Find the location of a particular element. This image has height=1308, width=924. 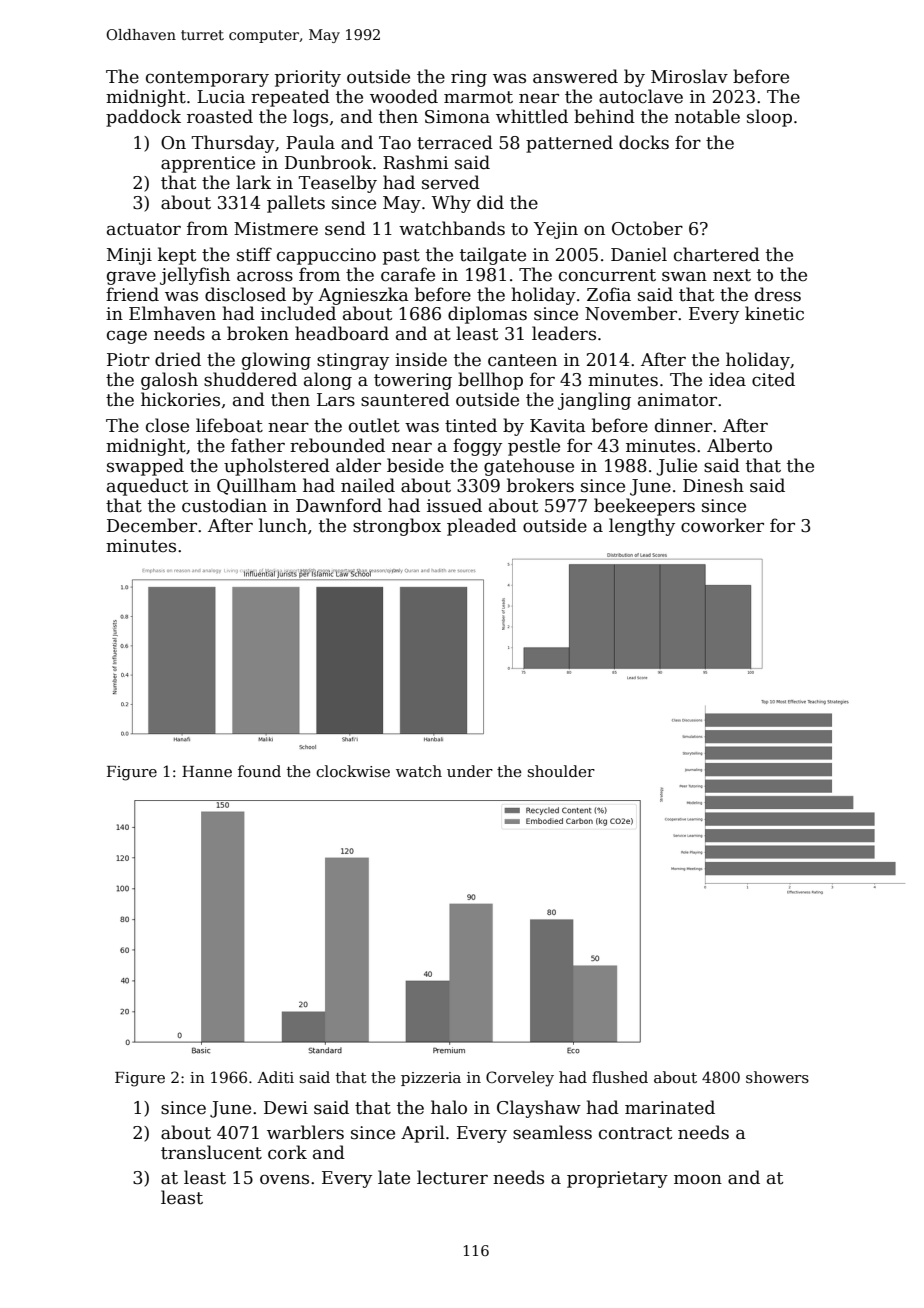

cage is located at coordinates (127, 337).
